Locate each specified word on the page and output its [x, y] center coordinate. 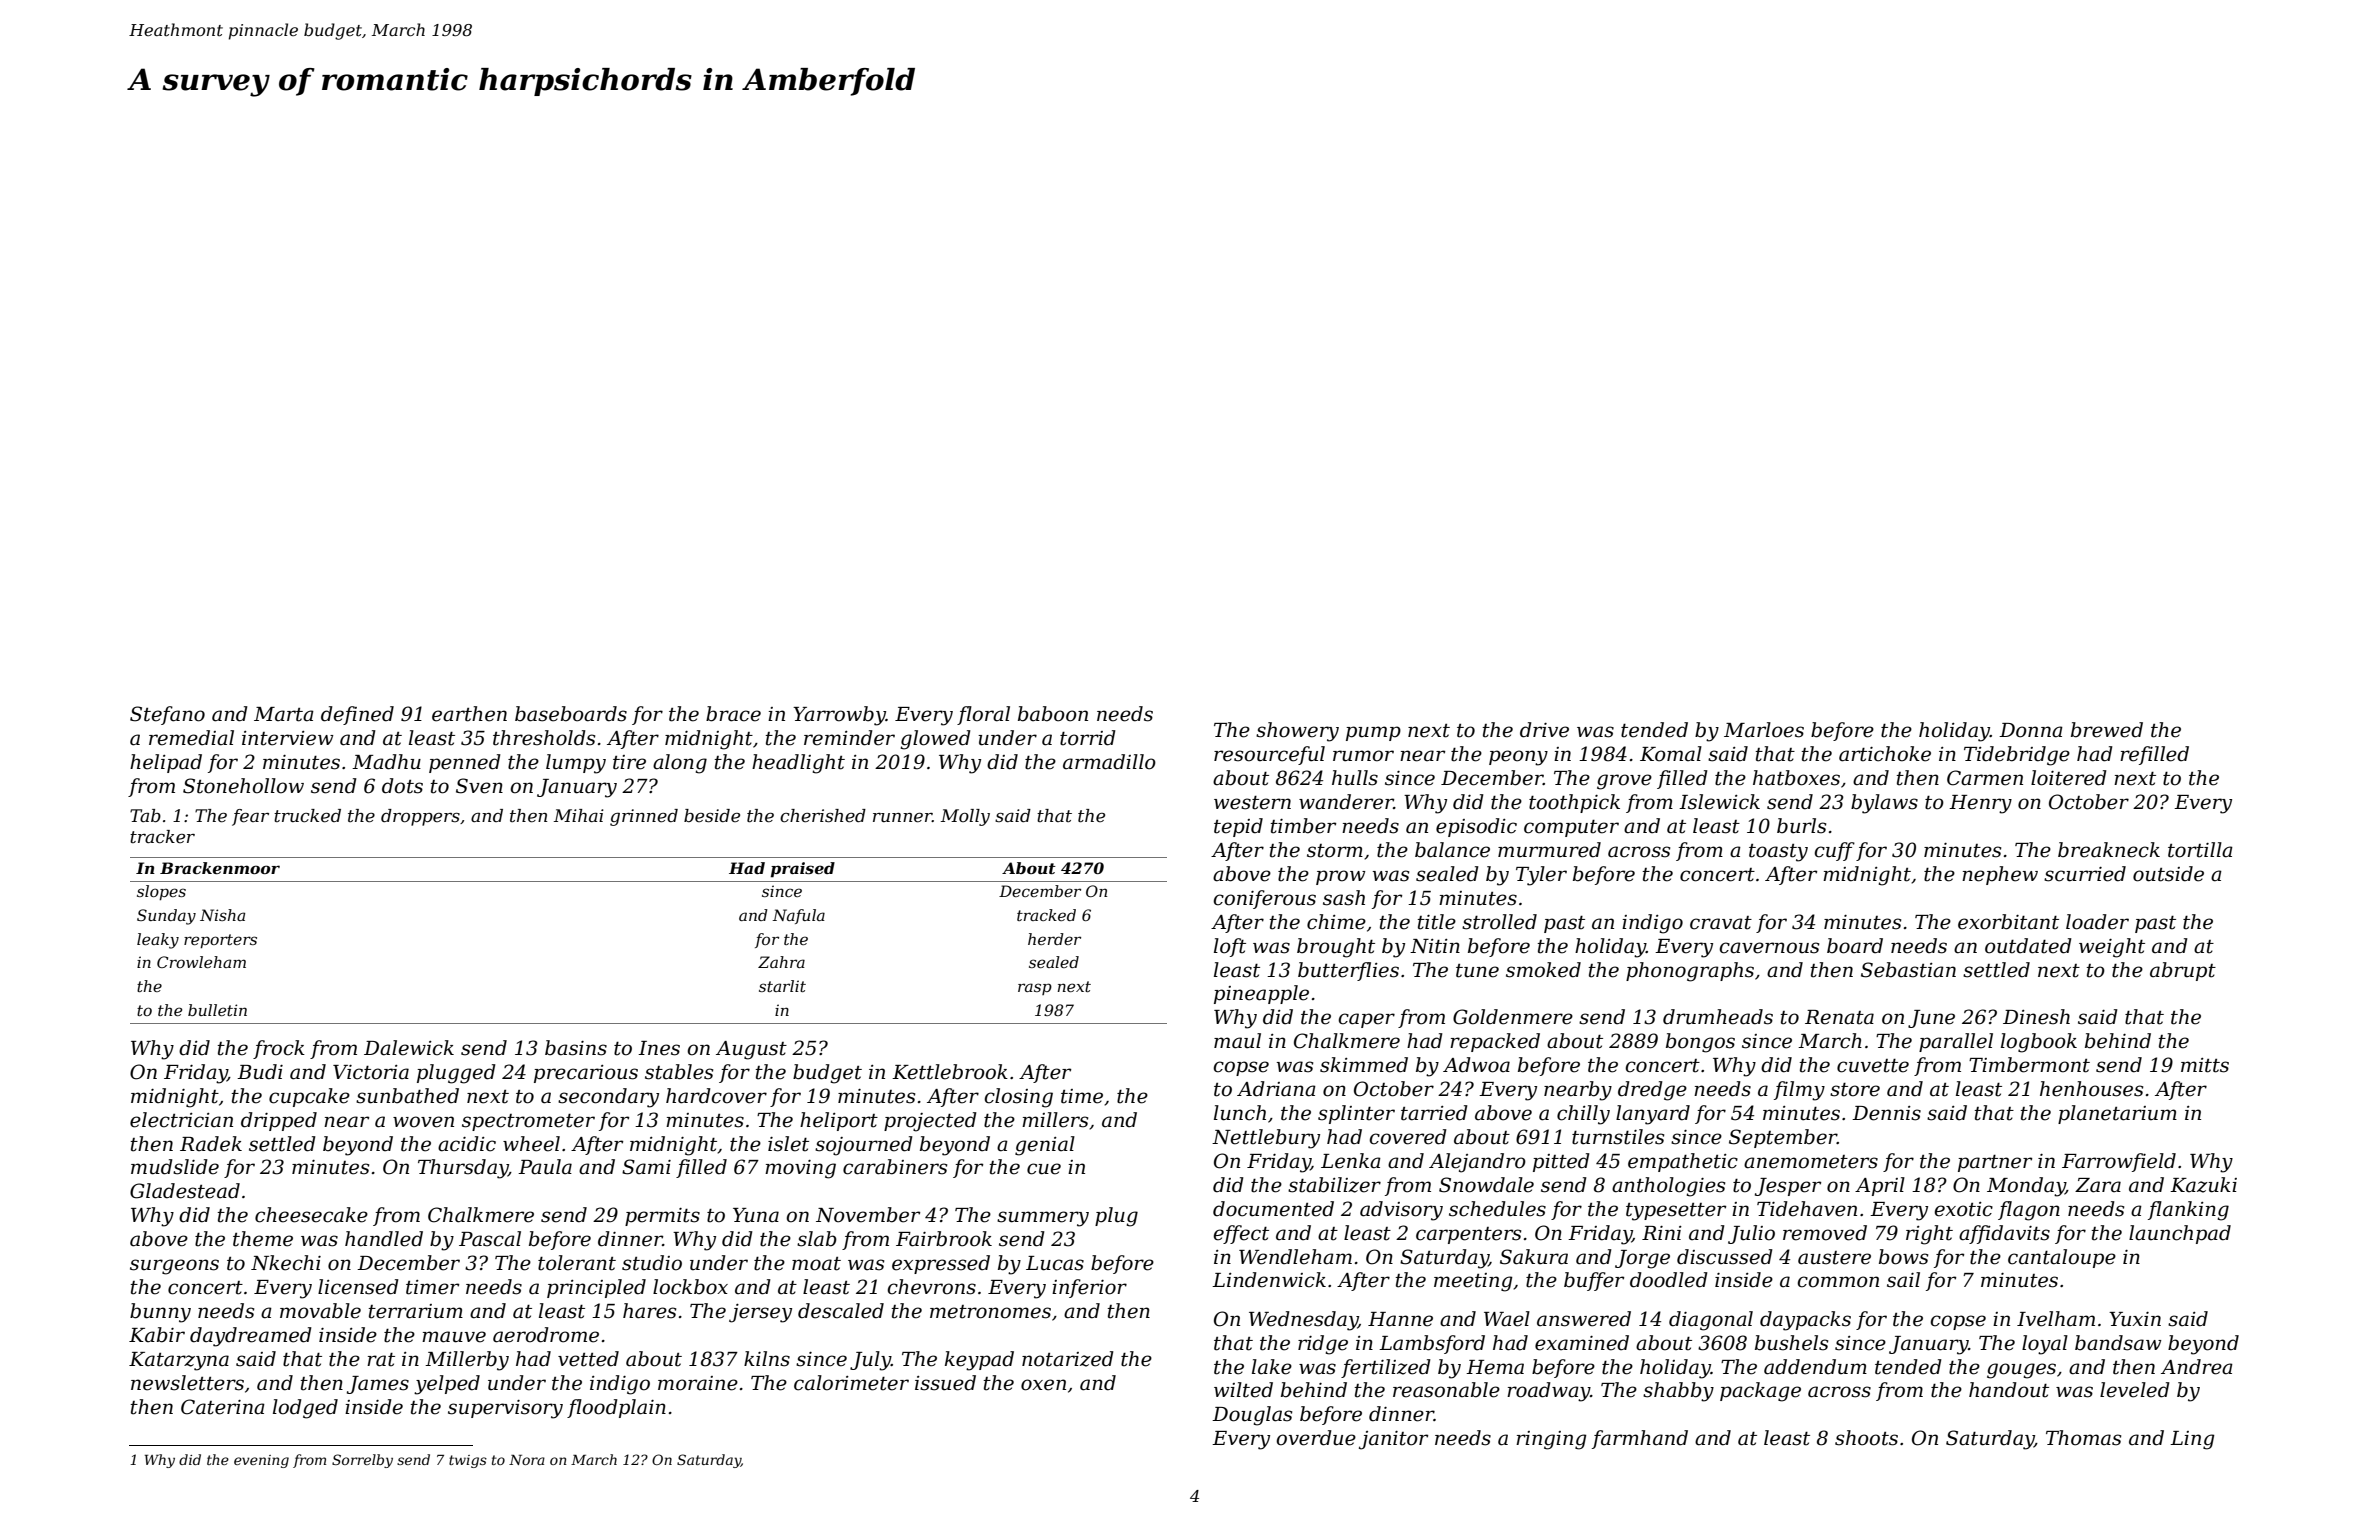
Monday [2026, 1187]
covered [1408, 1137]
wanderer [1346, 802]
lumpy [576, 764]
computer [1571, 828]
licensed [358, 1287]
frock [279, 1049]
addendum [1815, 1367]
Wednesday [1303, 1321]
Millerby [467, 1361]
